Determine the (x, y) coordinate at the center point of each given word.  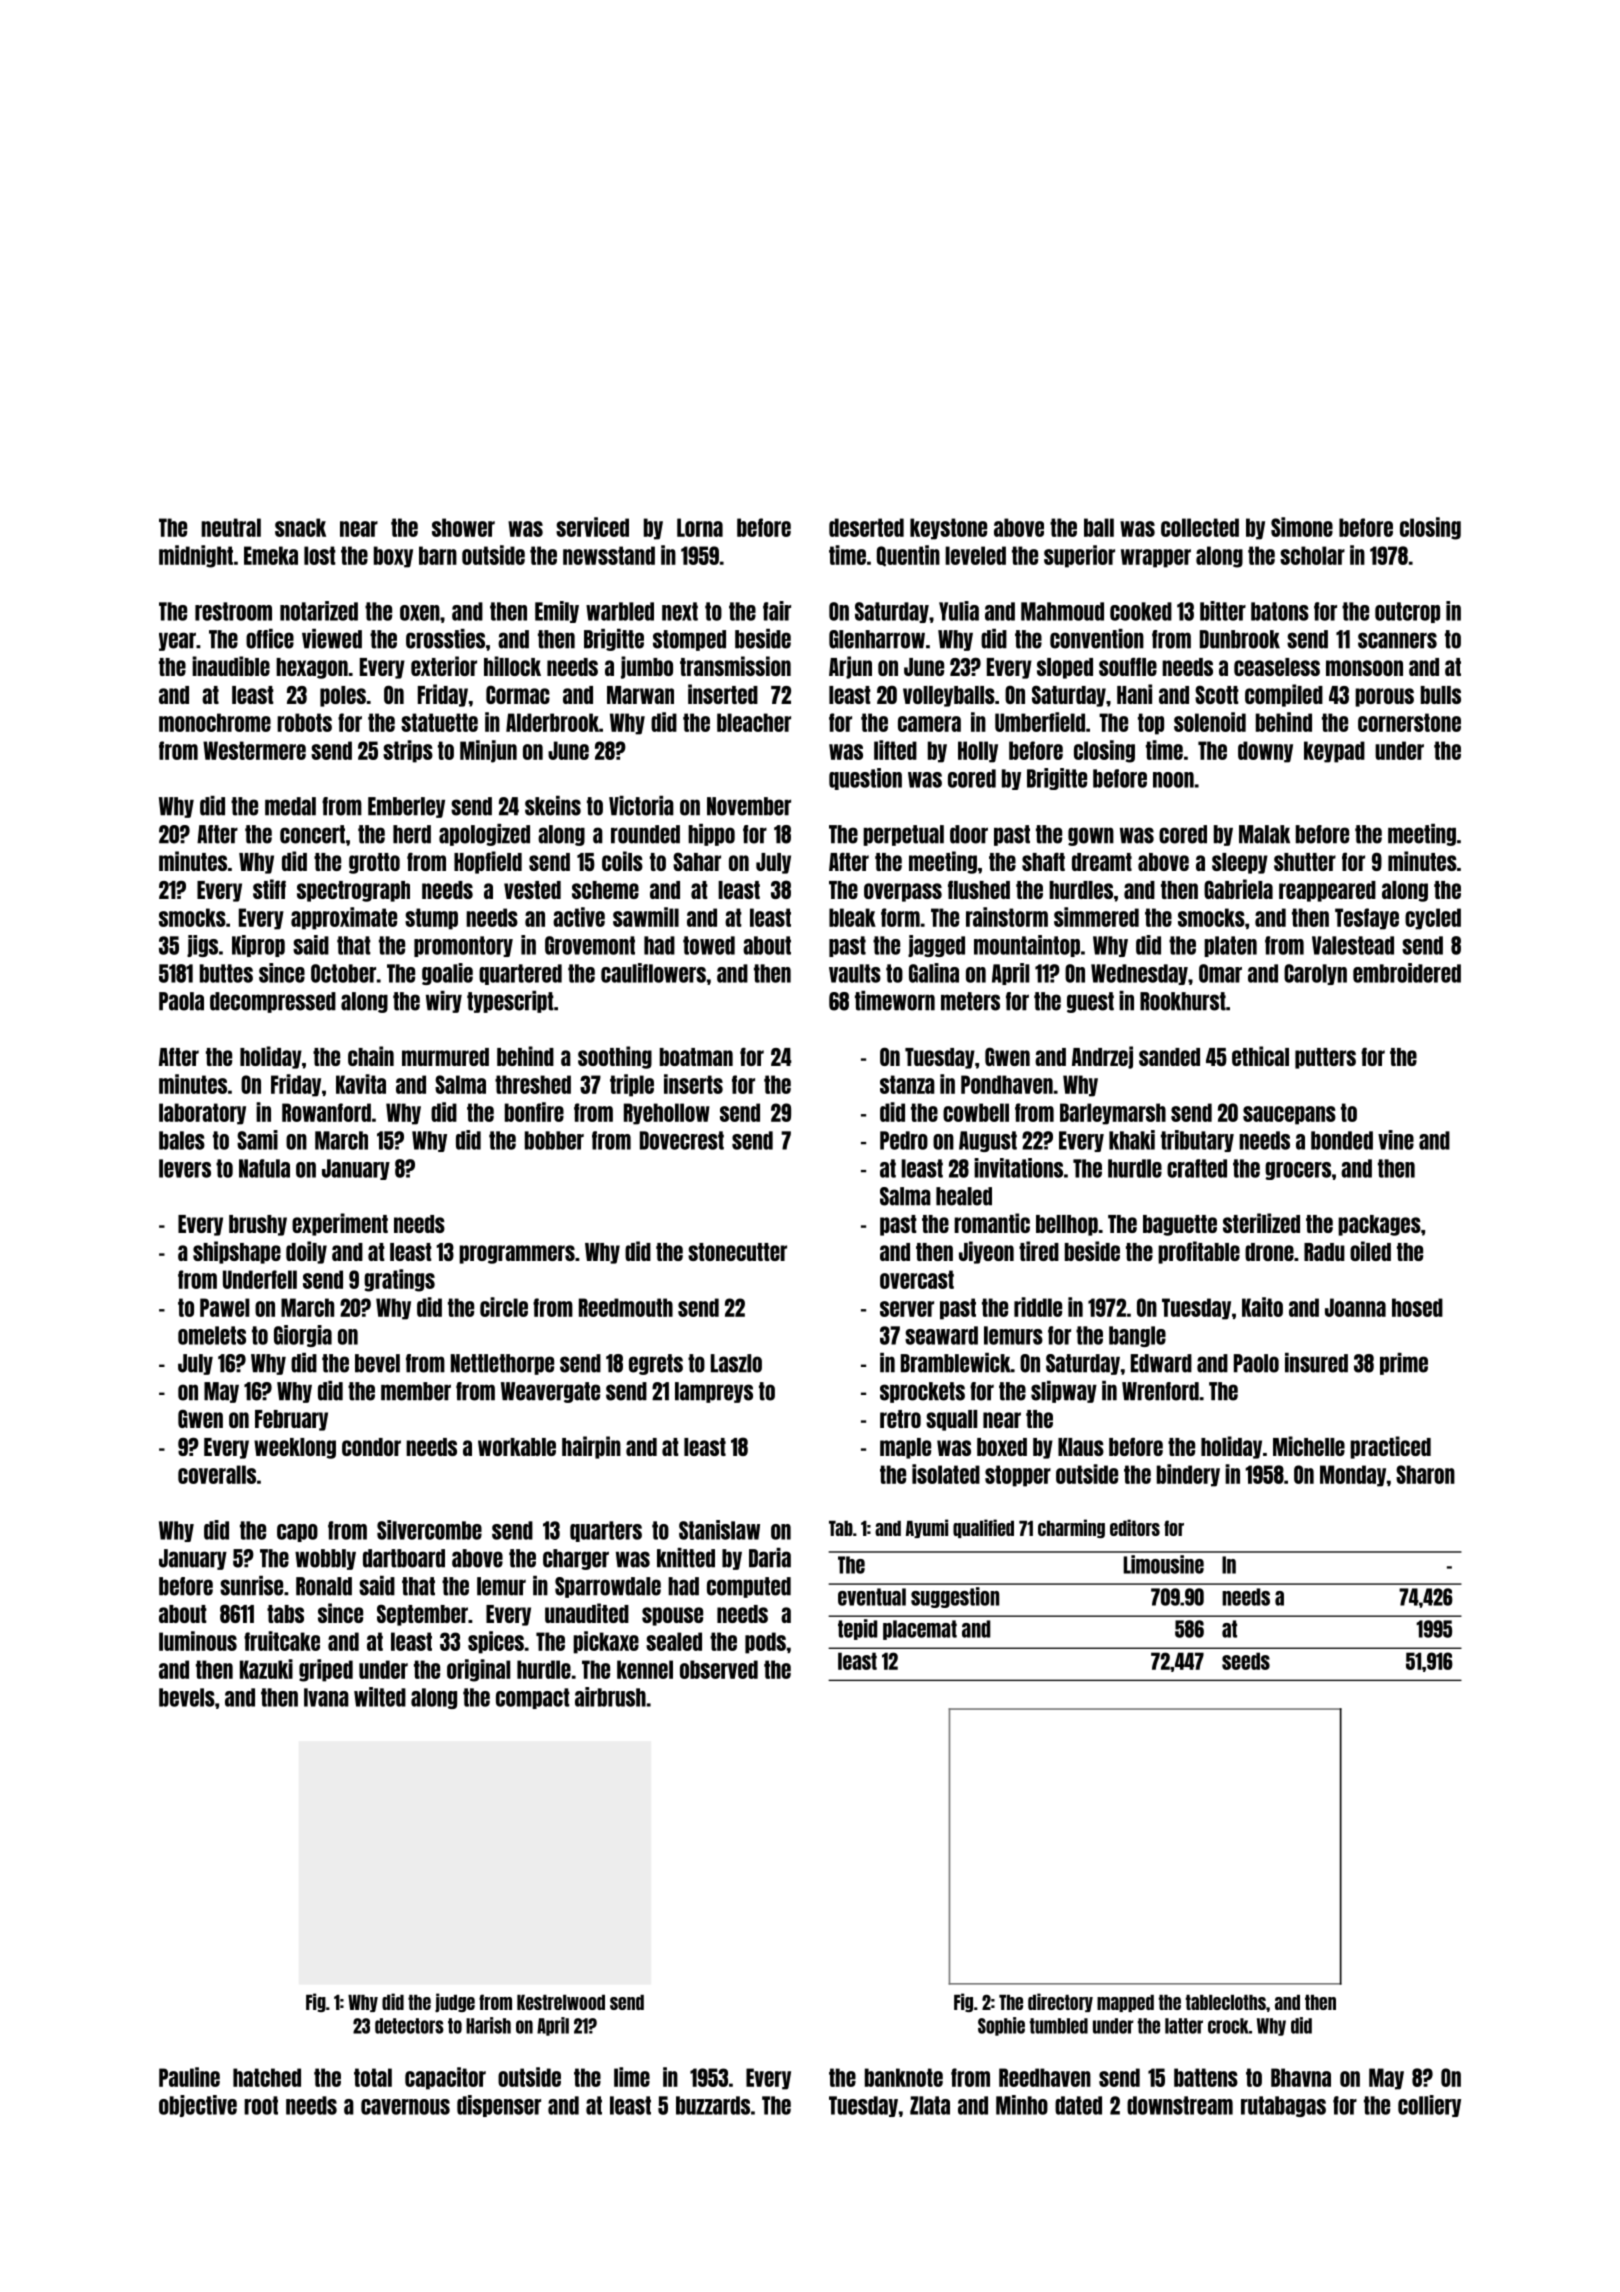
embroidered (1407, 973)
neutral (231, 527)
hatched (267, 2077)
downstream (1180, 2105)
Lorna (700, 527)
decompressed (273, 1002)
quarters (606, 1531)
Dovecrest (682, 1140)
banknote (904, 2077)
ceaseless (1277, 667)
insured (1316, 1363)
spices (496, 1642)
